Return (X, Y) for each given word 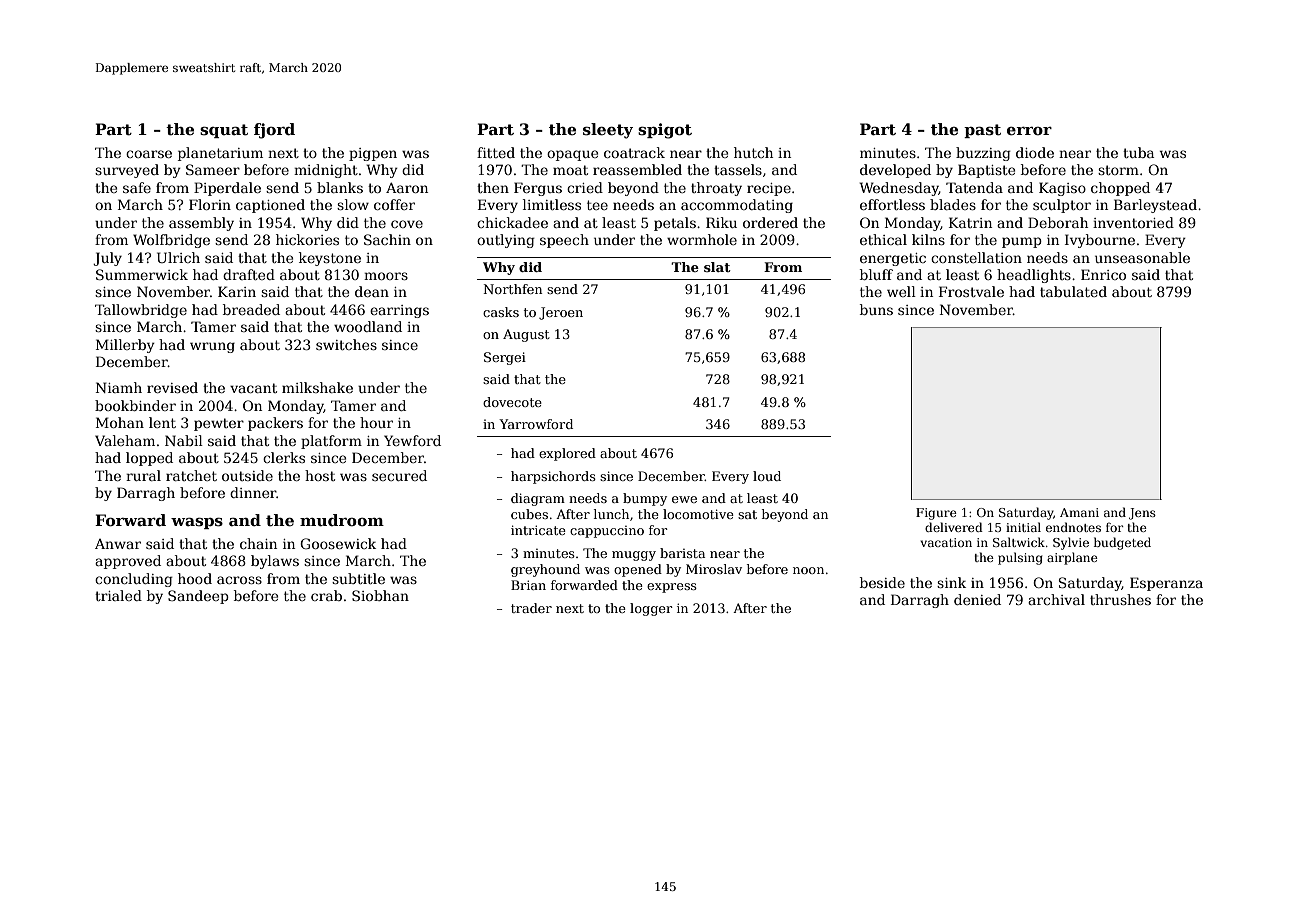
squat (224, 131)
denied (977, 599)
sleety (608, 131)
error (1029, 131)
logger (651, 609)
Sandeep (198, 597)
